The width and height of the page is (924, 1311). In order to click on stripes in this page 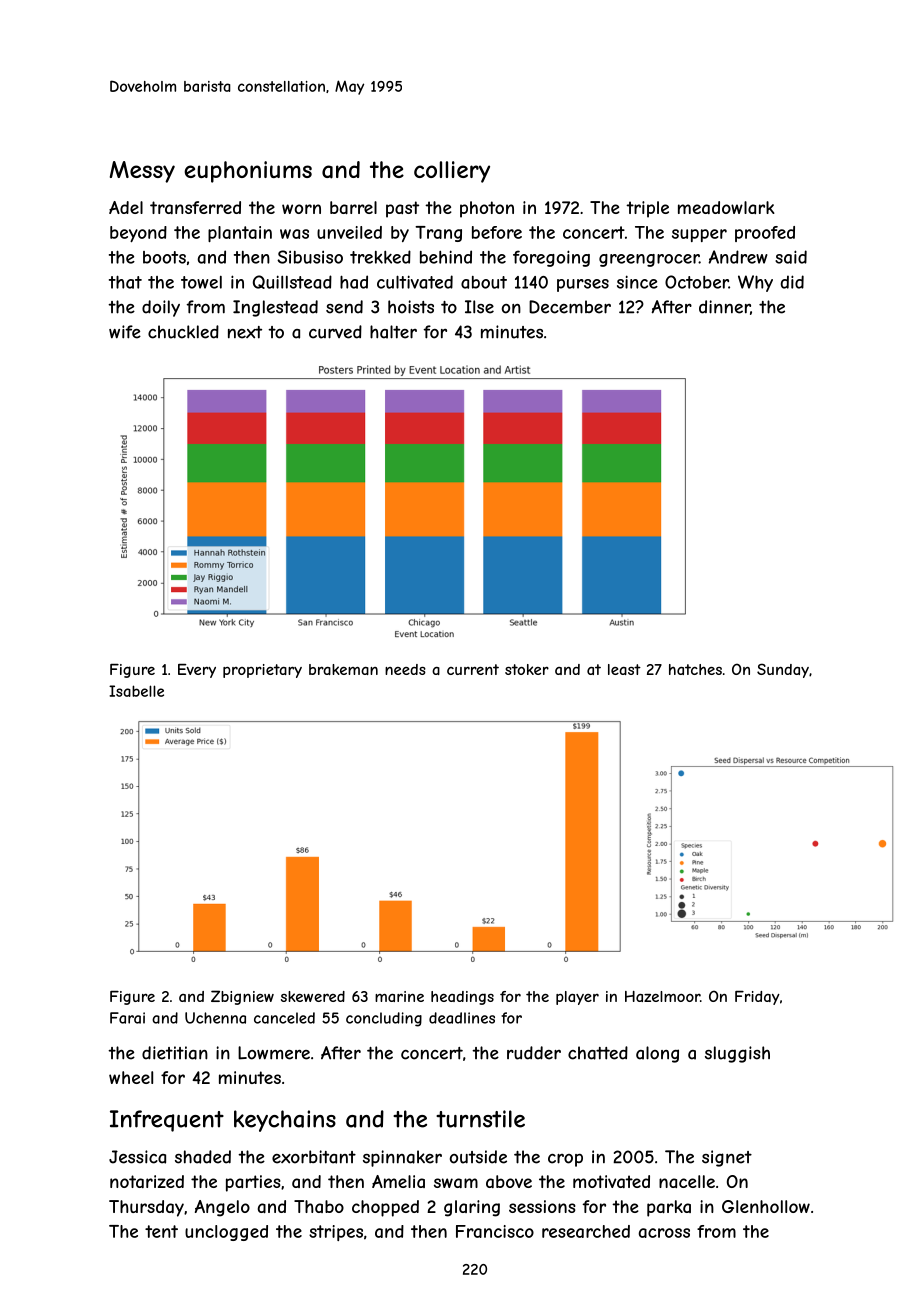, I will do `click(336, 1233)`.
